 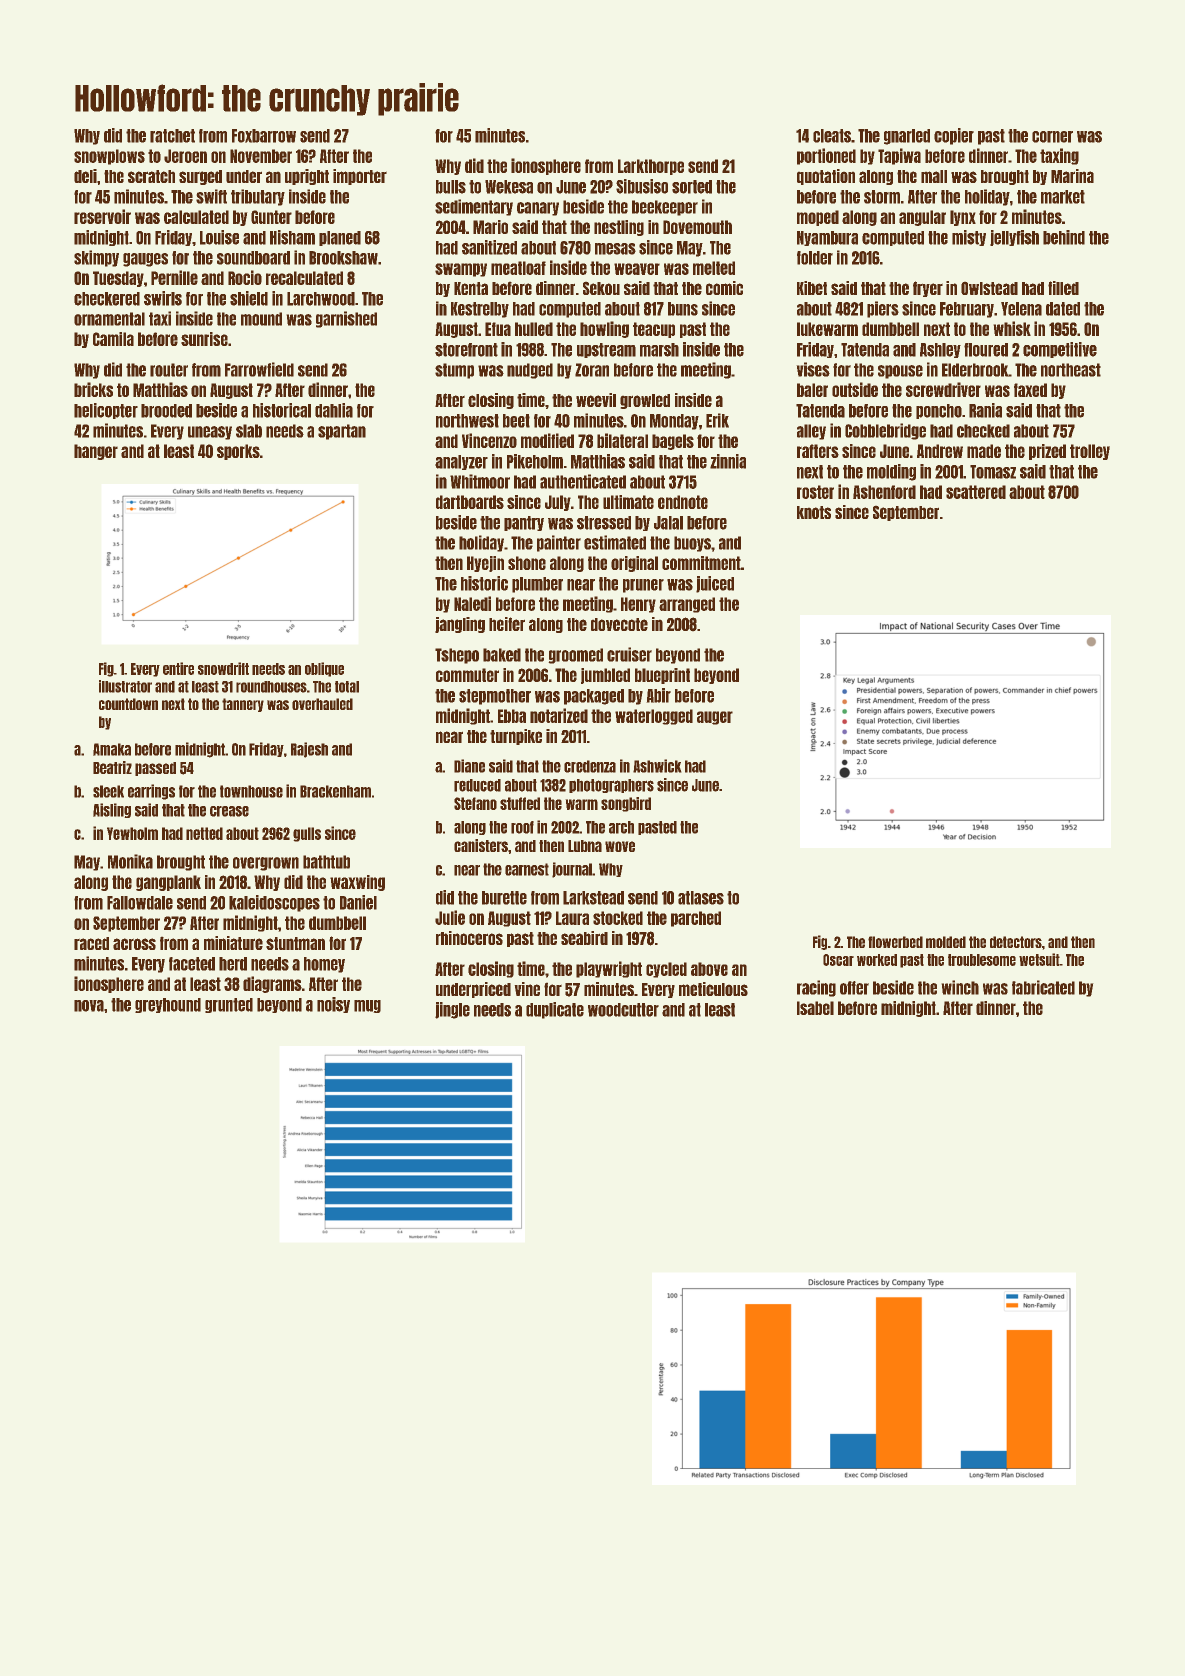 What do you see at coordinates (178, 668) in the document?
I see `entire` at bounding box center [178, 668].
